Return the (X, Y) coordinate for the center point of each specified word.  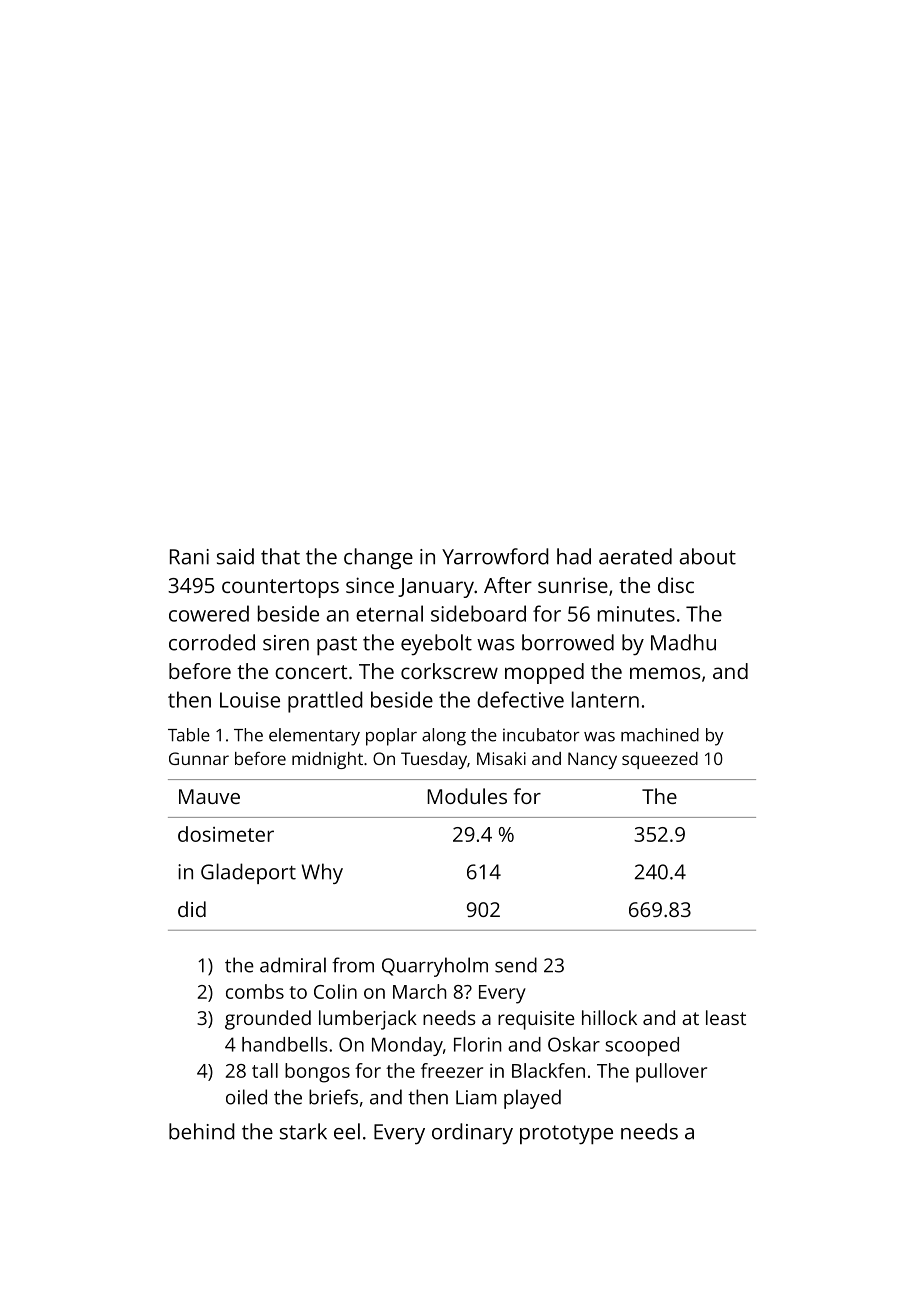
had (574, 556)
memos (665, 673)
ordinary (472, 1133)
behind (202, 1131)
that (280, 556)
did (192, 909)
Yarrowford (495, 556)
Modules (467, 796)
